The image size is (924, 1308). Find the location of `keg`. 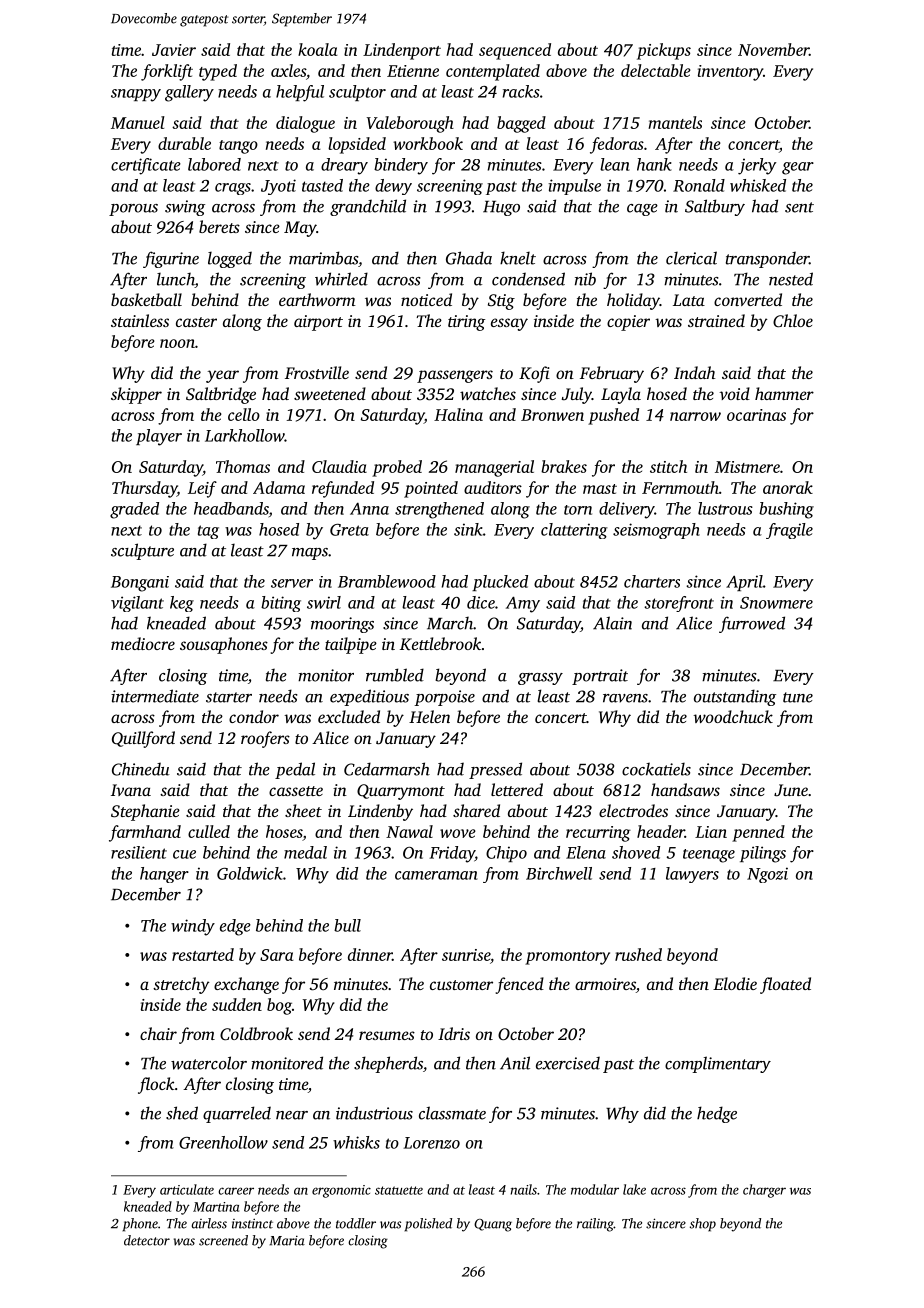

keg is located at coordinates (182, 604).
